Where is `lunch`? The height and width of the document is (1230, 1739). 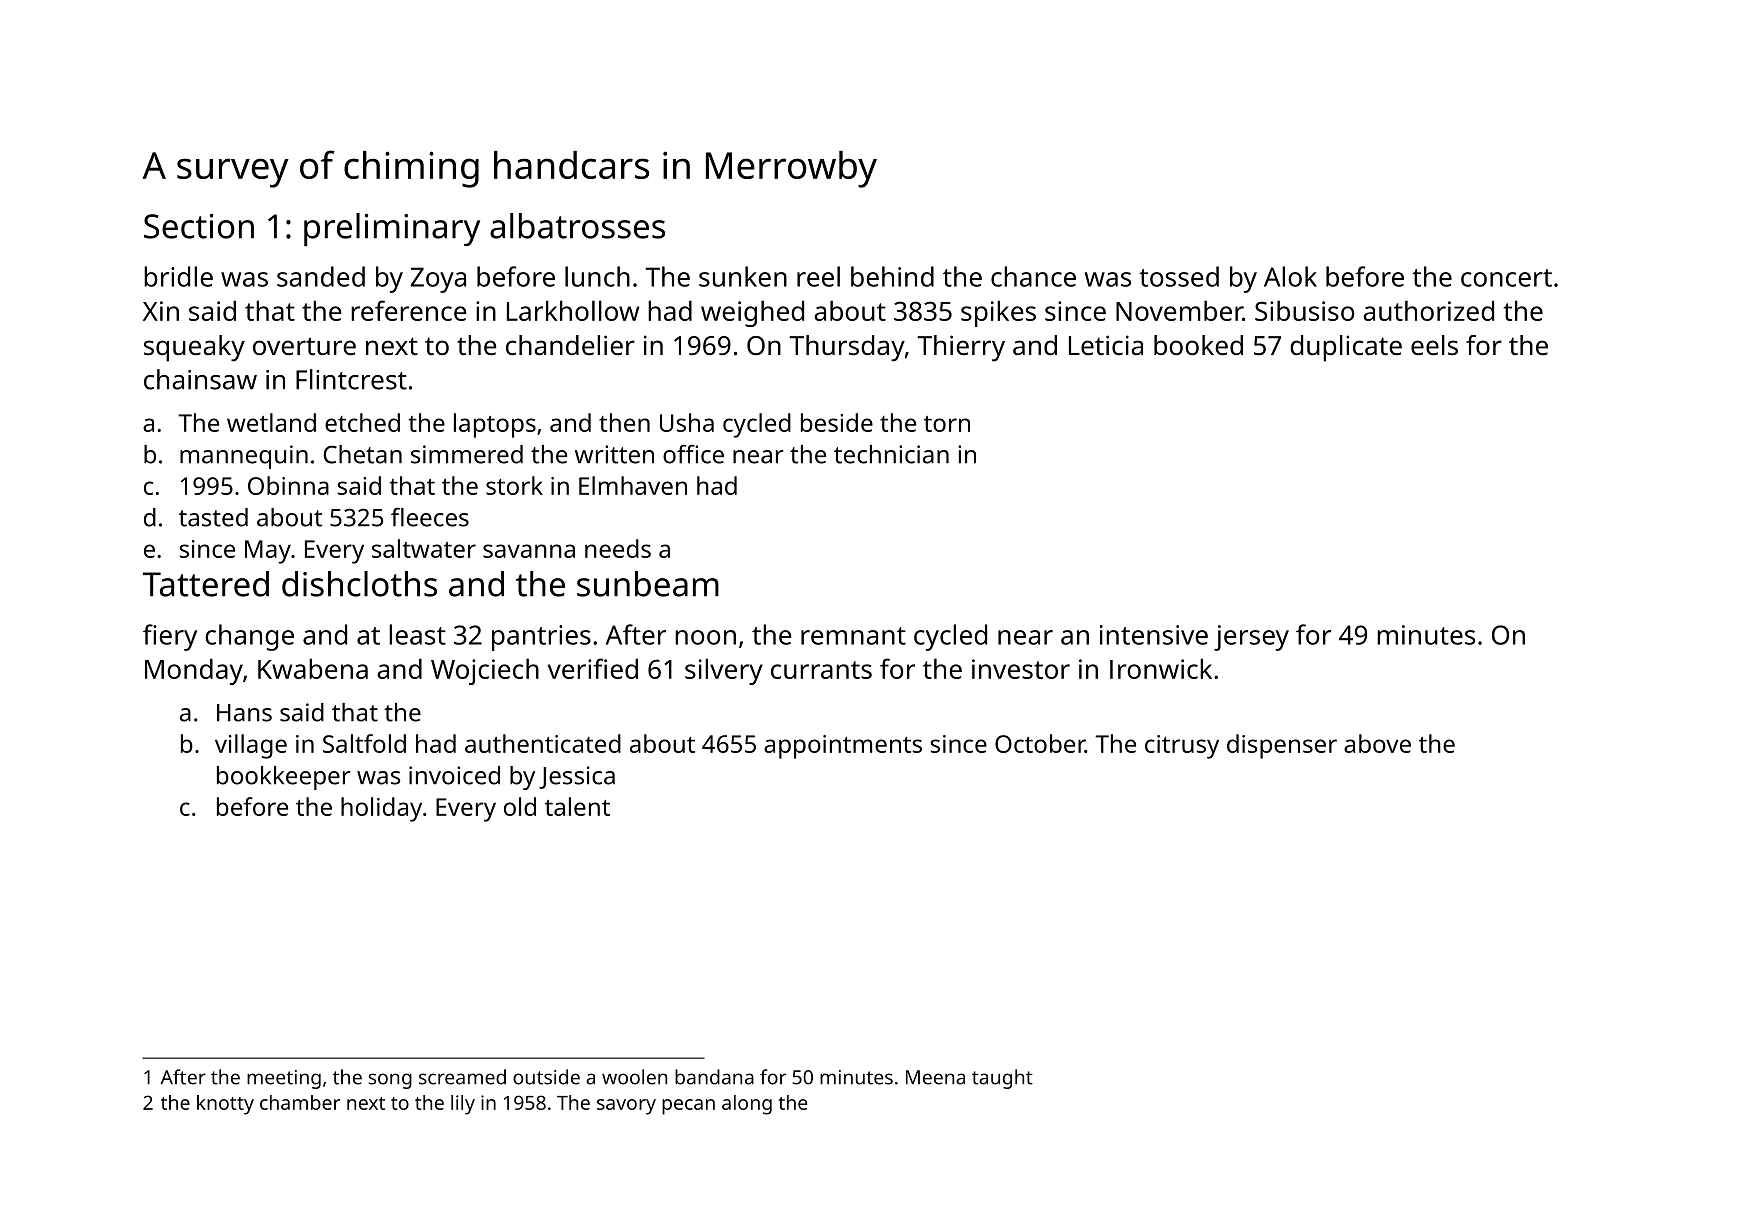 lunch is located at coordinates (597, 276).
